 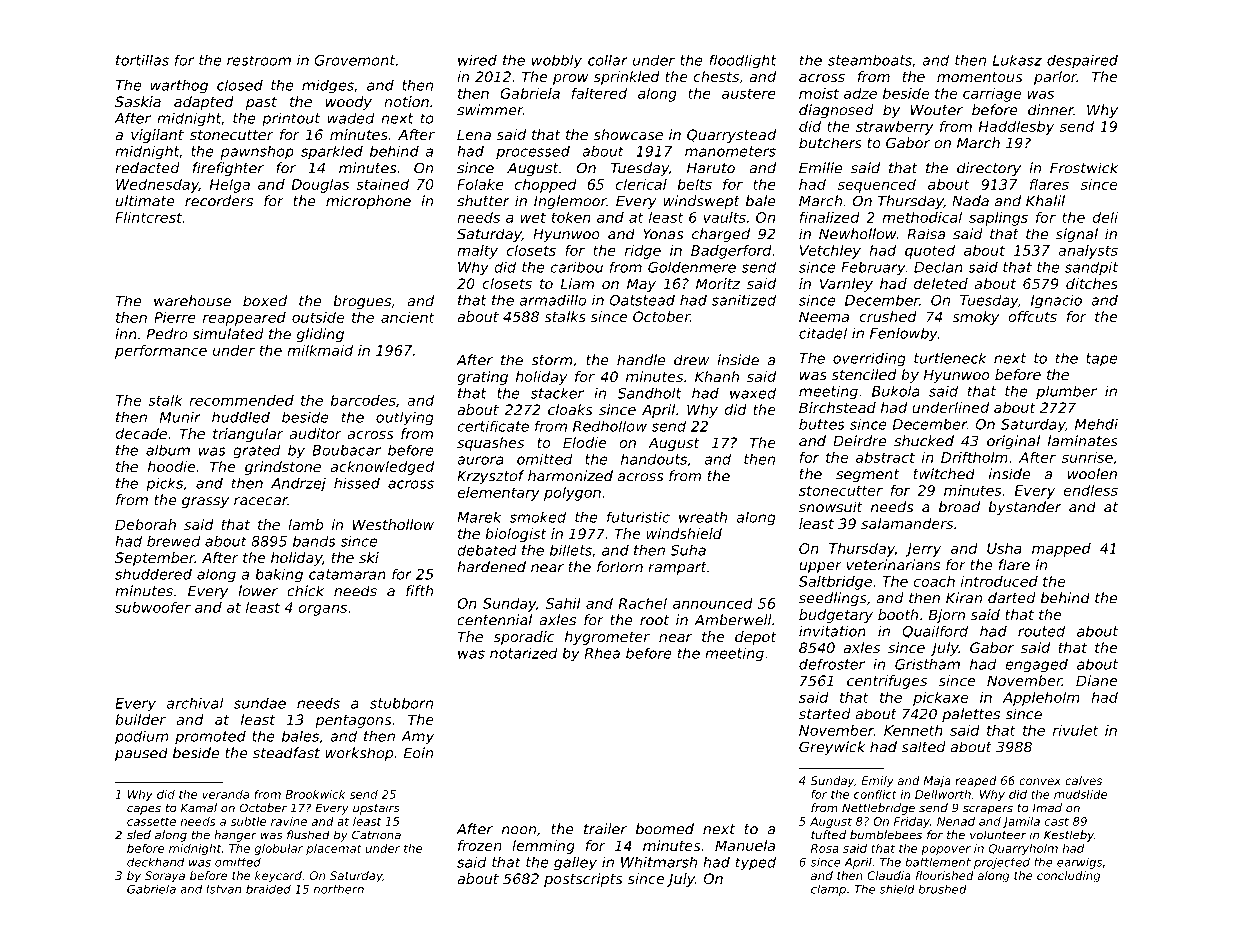 I want to click on Deborah, so click(x=145, y=524).
